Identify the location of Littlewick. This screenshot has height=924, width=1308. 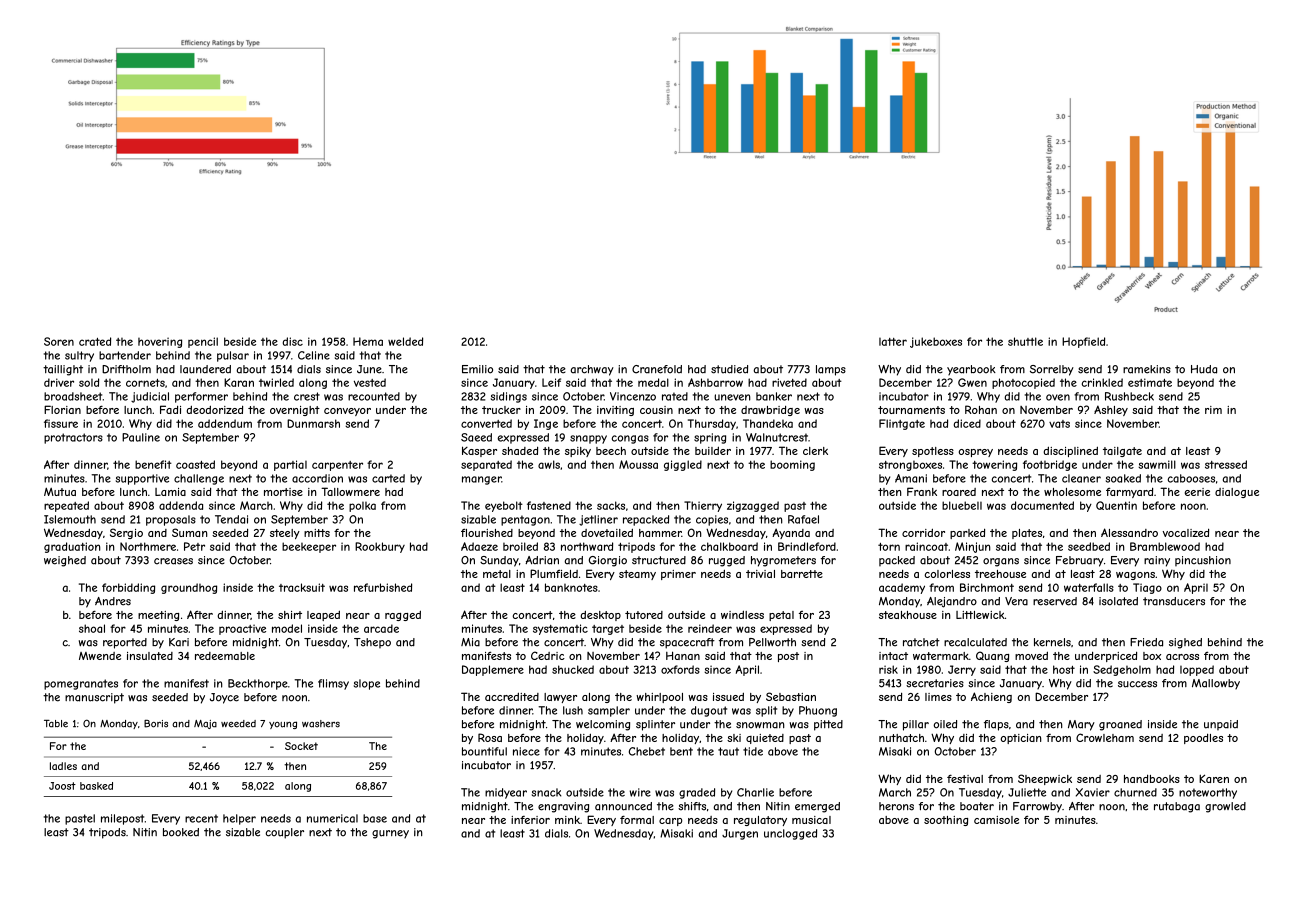
(980, 615).
